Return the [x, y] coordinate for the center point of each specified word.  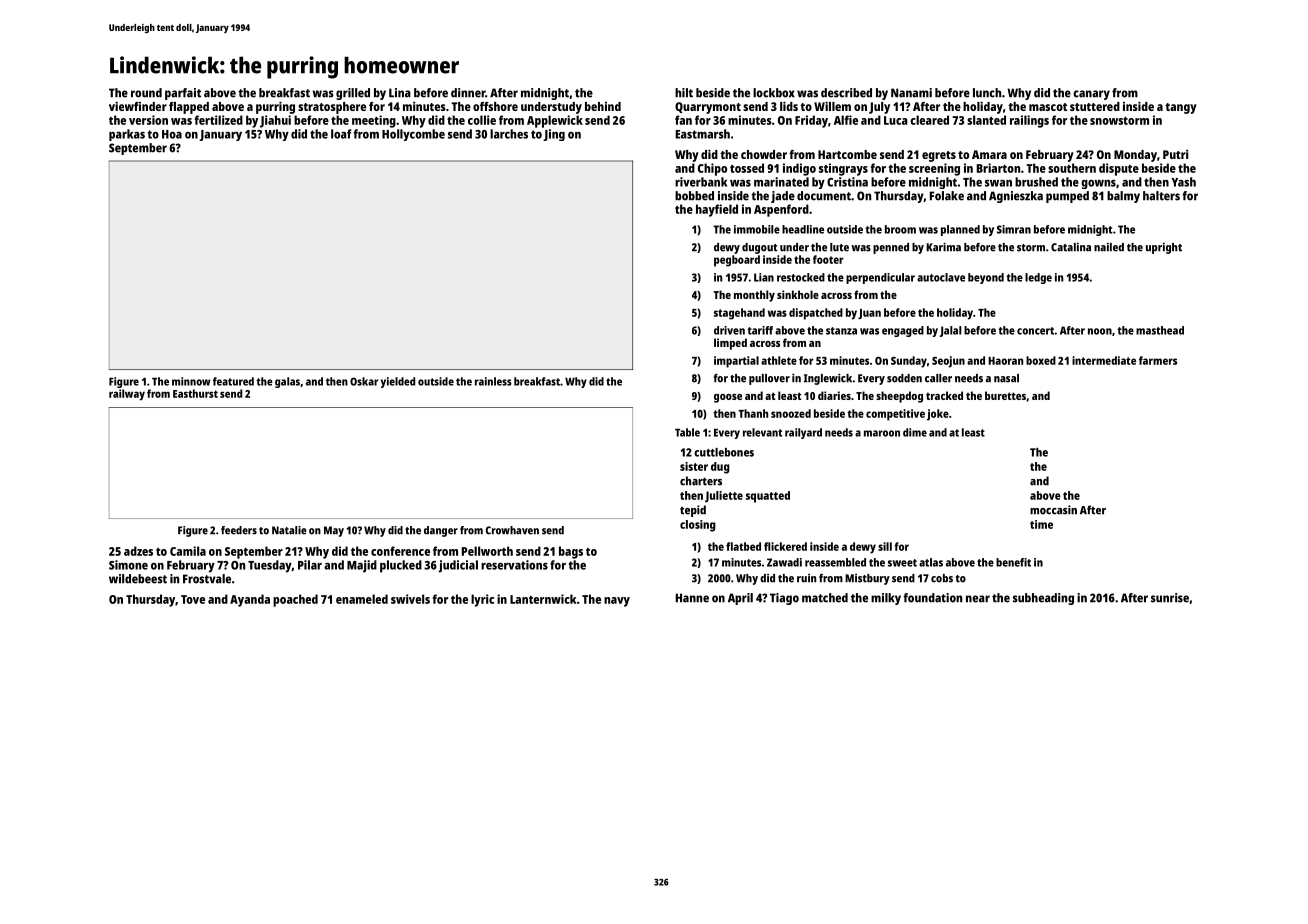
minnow [191, 381]
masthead [1160, 330]
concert [1035, 331]
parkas [127, 135]
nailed [1109, 247]
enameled [362, 599]
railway [127, 395]
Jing [554, 135]
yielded [398, 382]
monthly [754, 296]
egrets [939, 156]
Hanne [692, 598]
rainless [493, 381]
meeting [374, 121]
